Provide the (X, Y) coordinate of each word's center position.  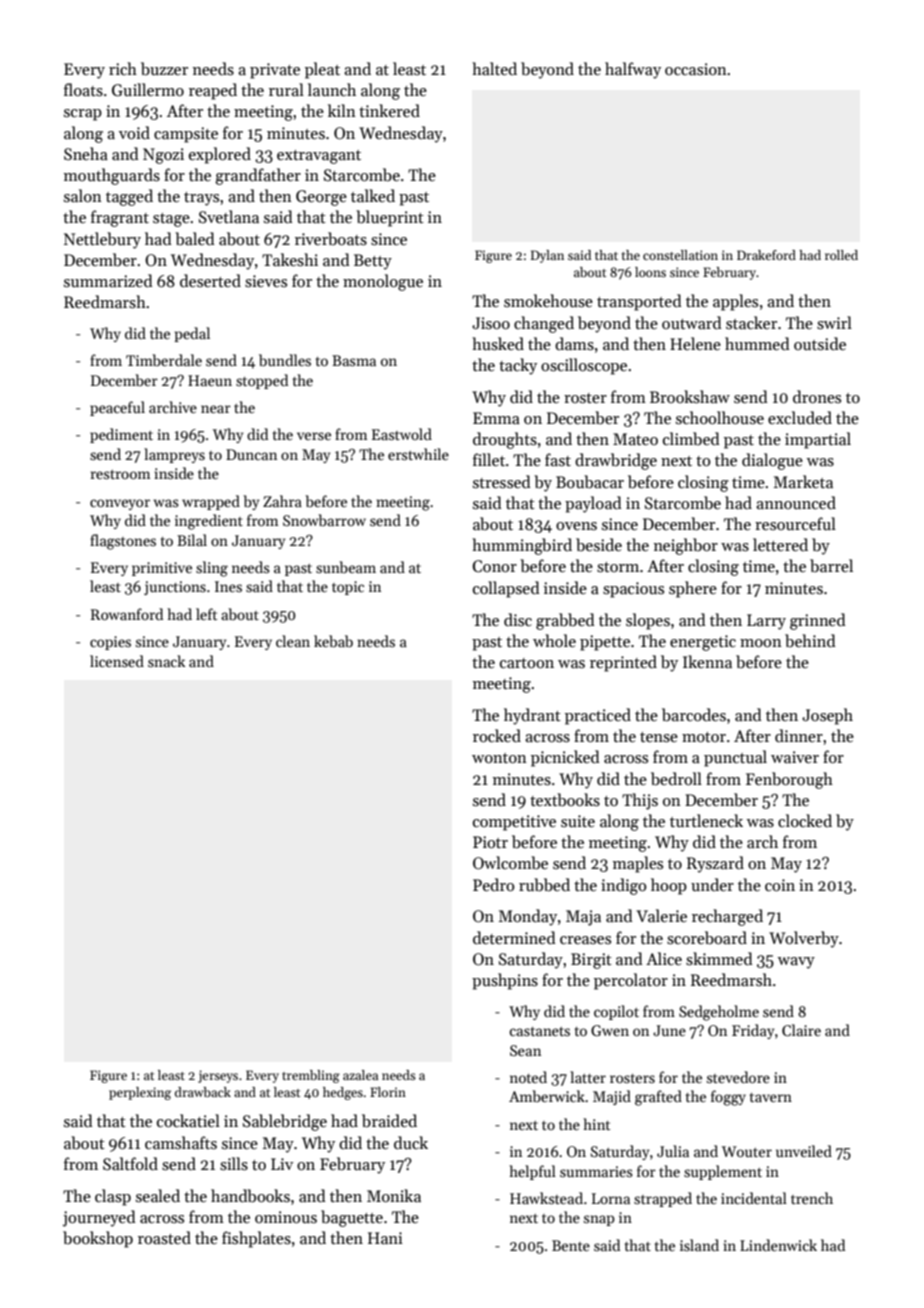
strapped (663, 1199)
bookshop (98, 1239)
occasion (696, 69)
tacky (518, 366)
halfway (633, 70)
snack (166, 661)
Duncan (251, 454)
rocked (497, 735)
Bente (571, 1245)
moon (761, 643)
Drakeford (766, 255)
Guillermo (148, 90)
